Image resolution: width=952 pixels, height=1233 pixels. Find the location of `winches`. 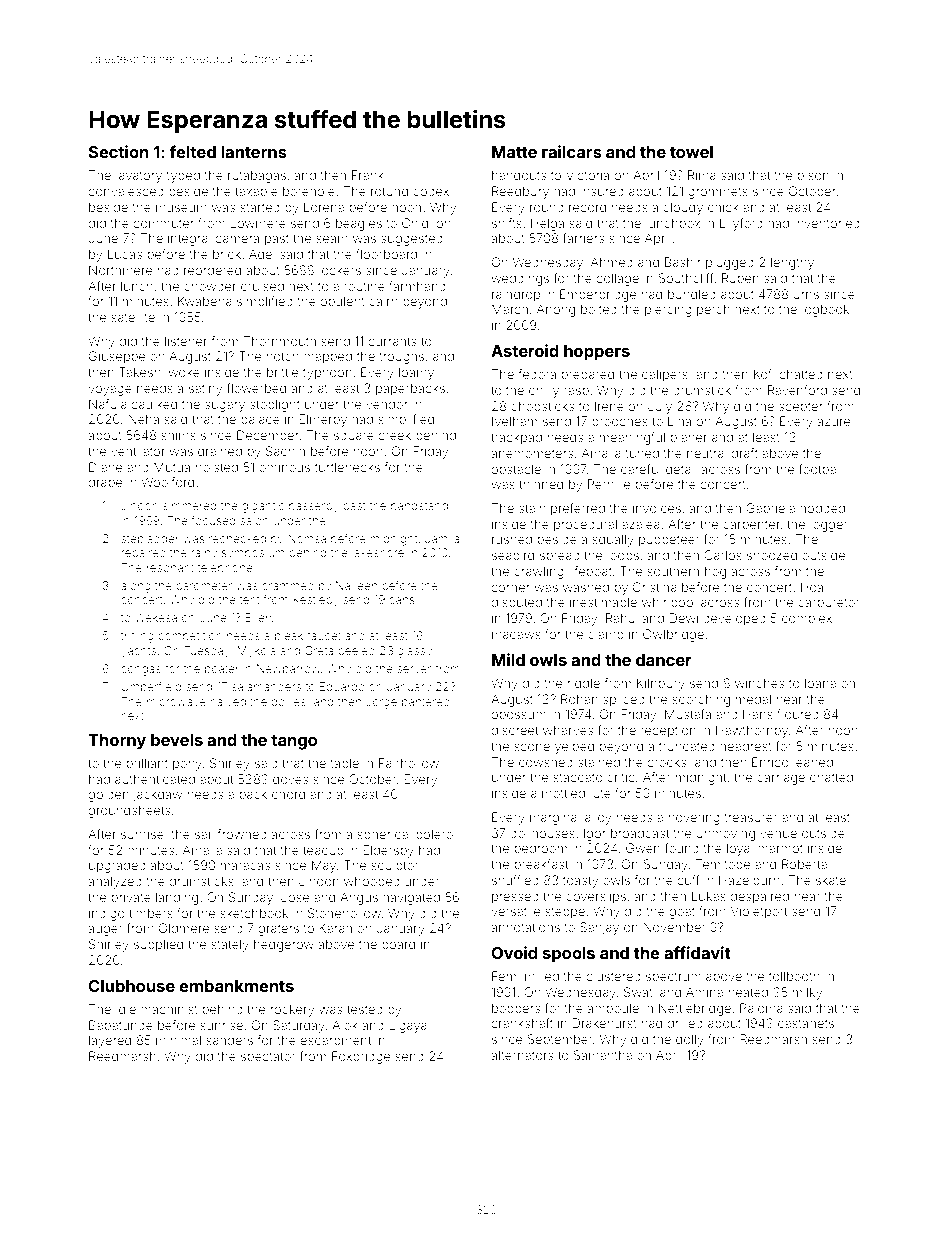

winches is located at coordinates (759, 683).
